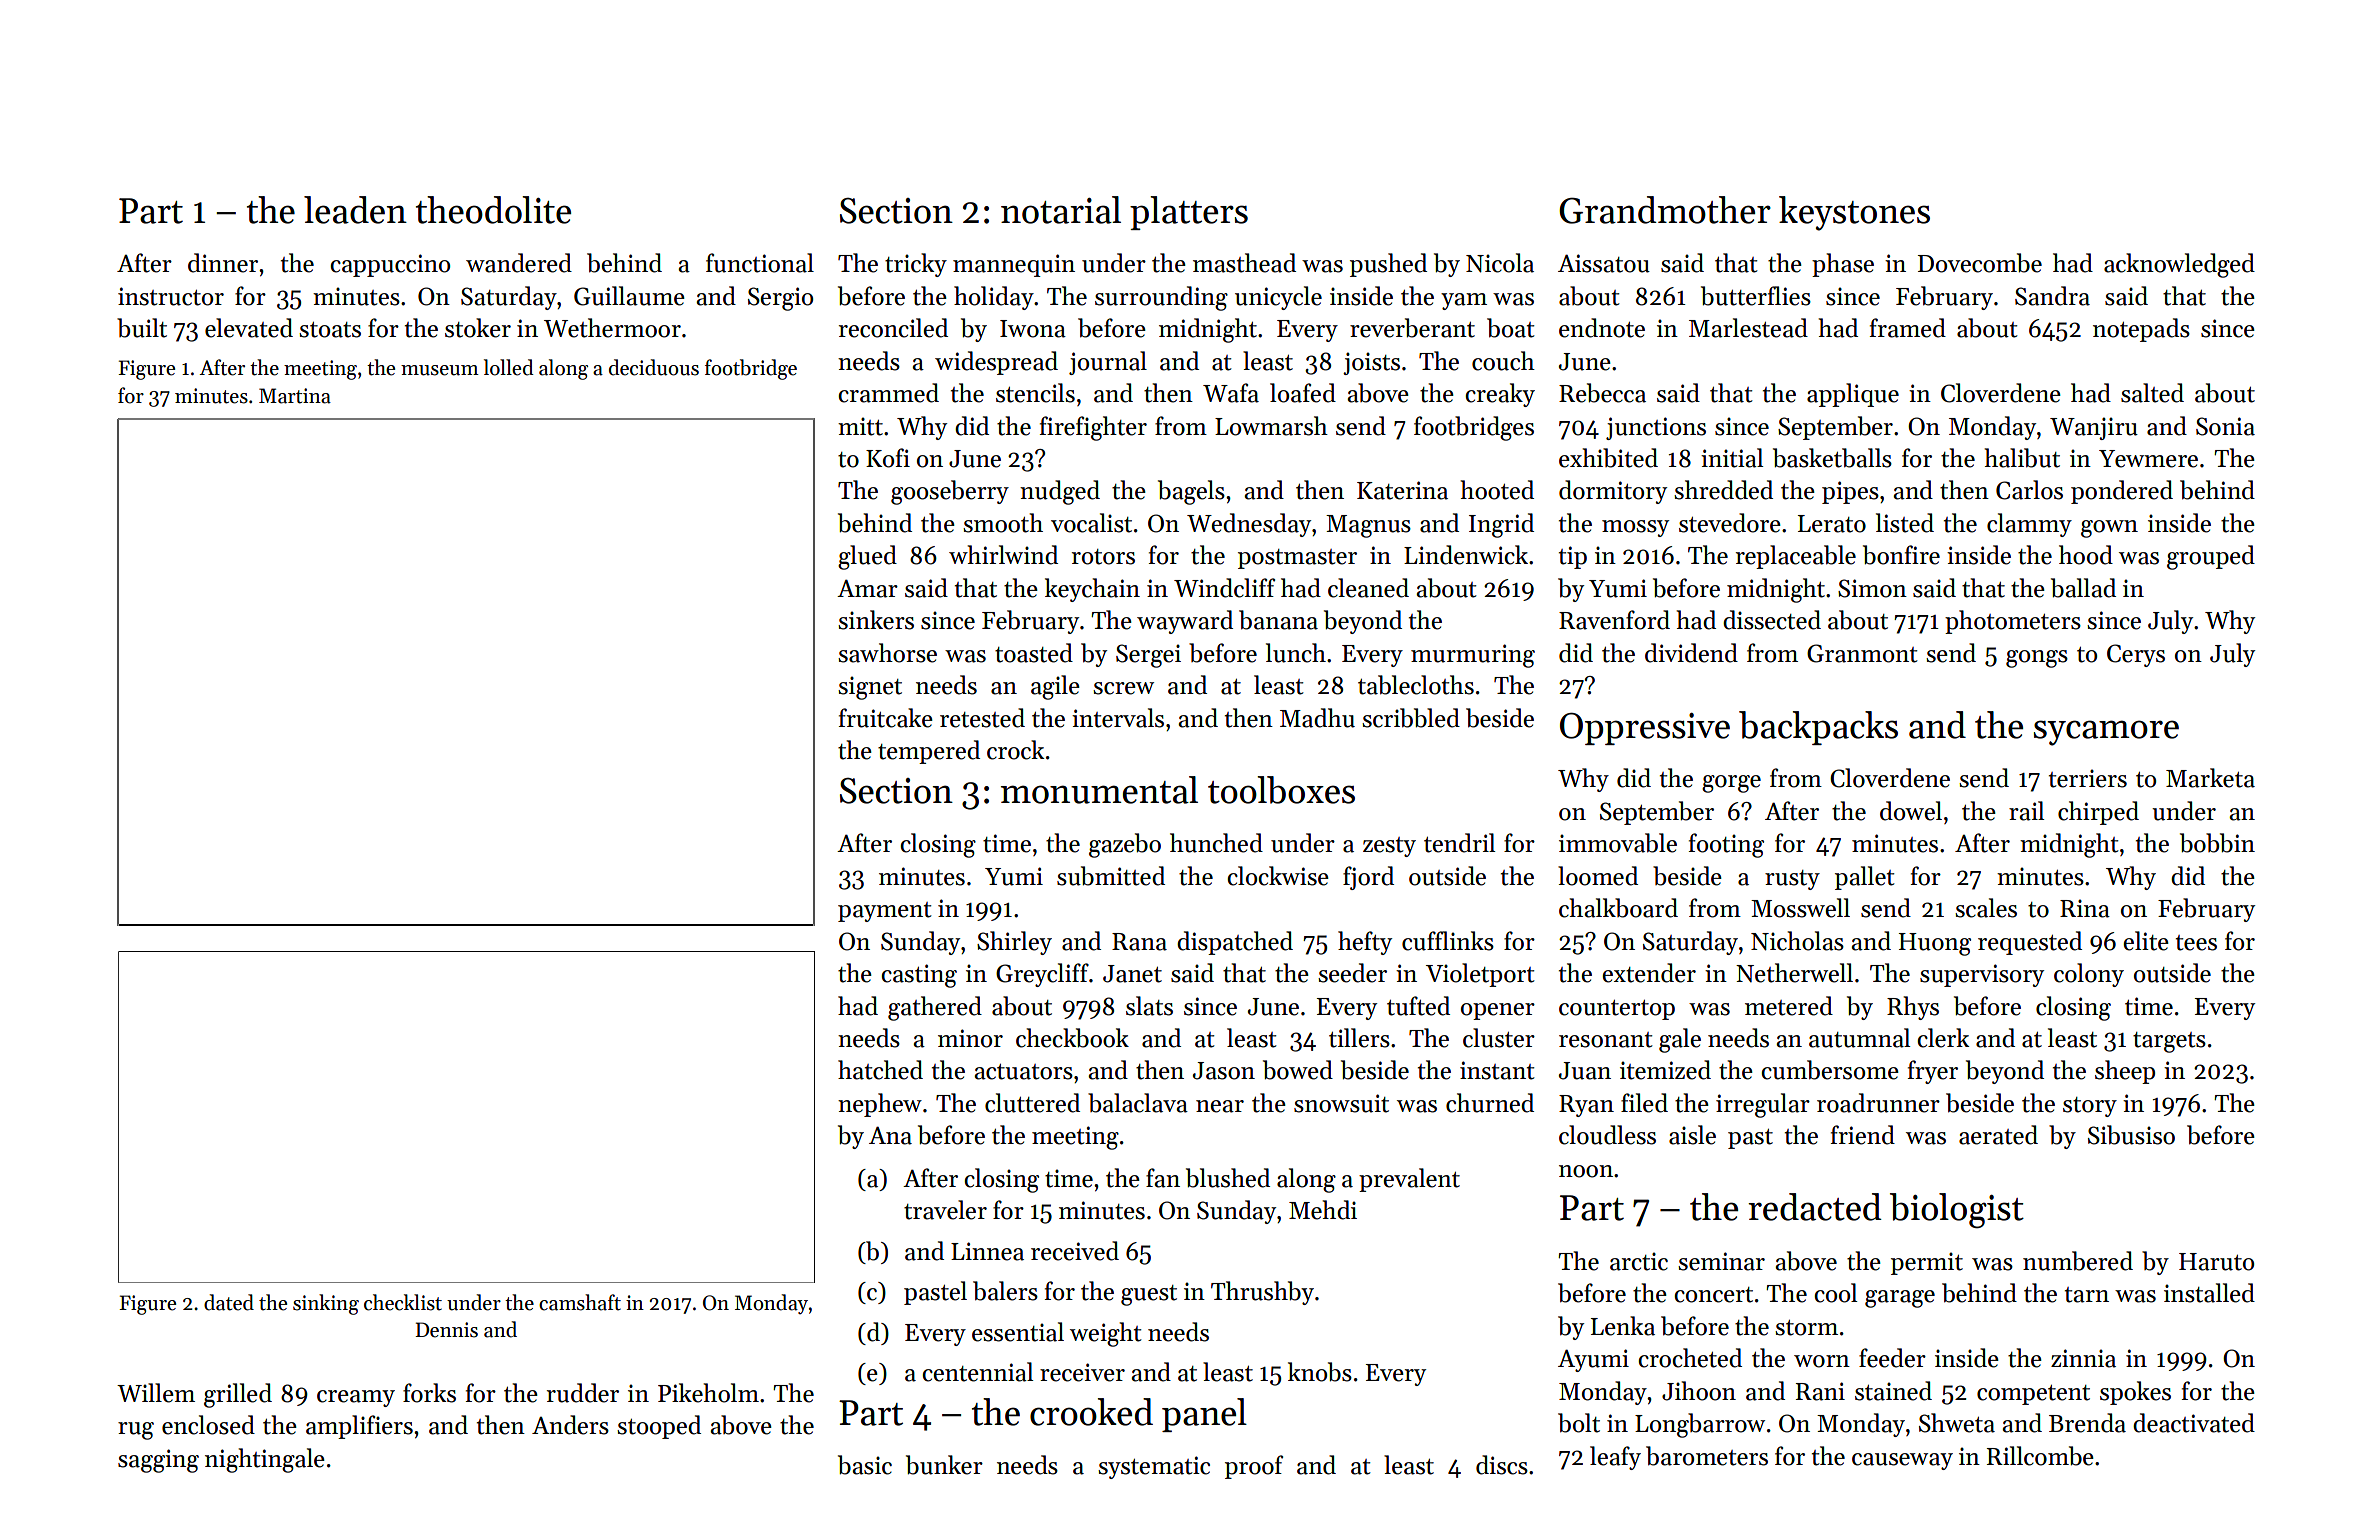 The image size is (2373, 1535). Describe the element at coordinates (1707, 1456) in the image. I see `barometers` at that location.
